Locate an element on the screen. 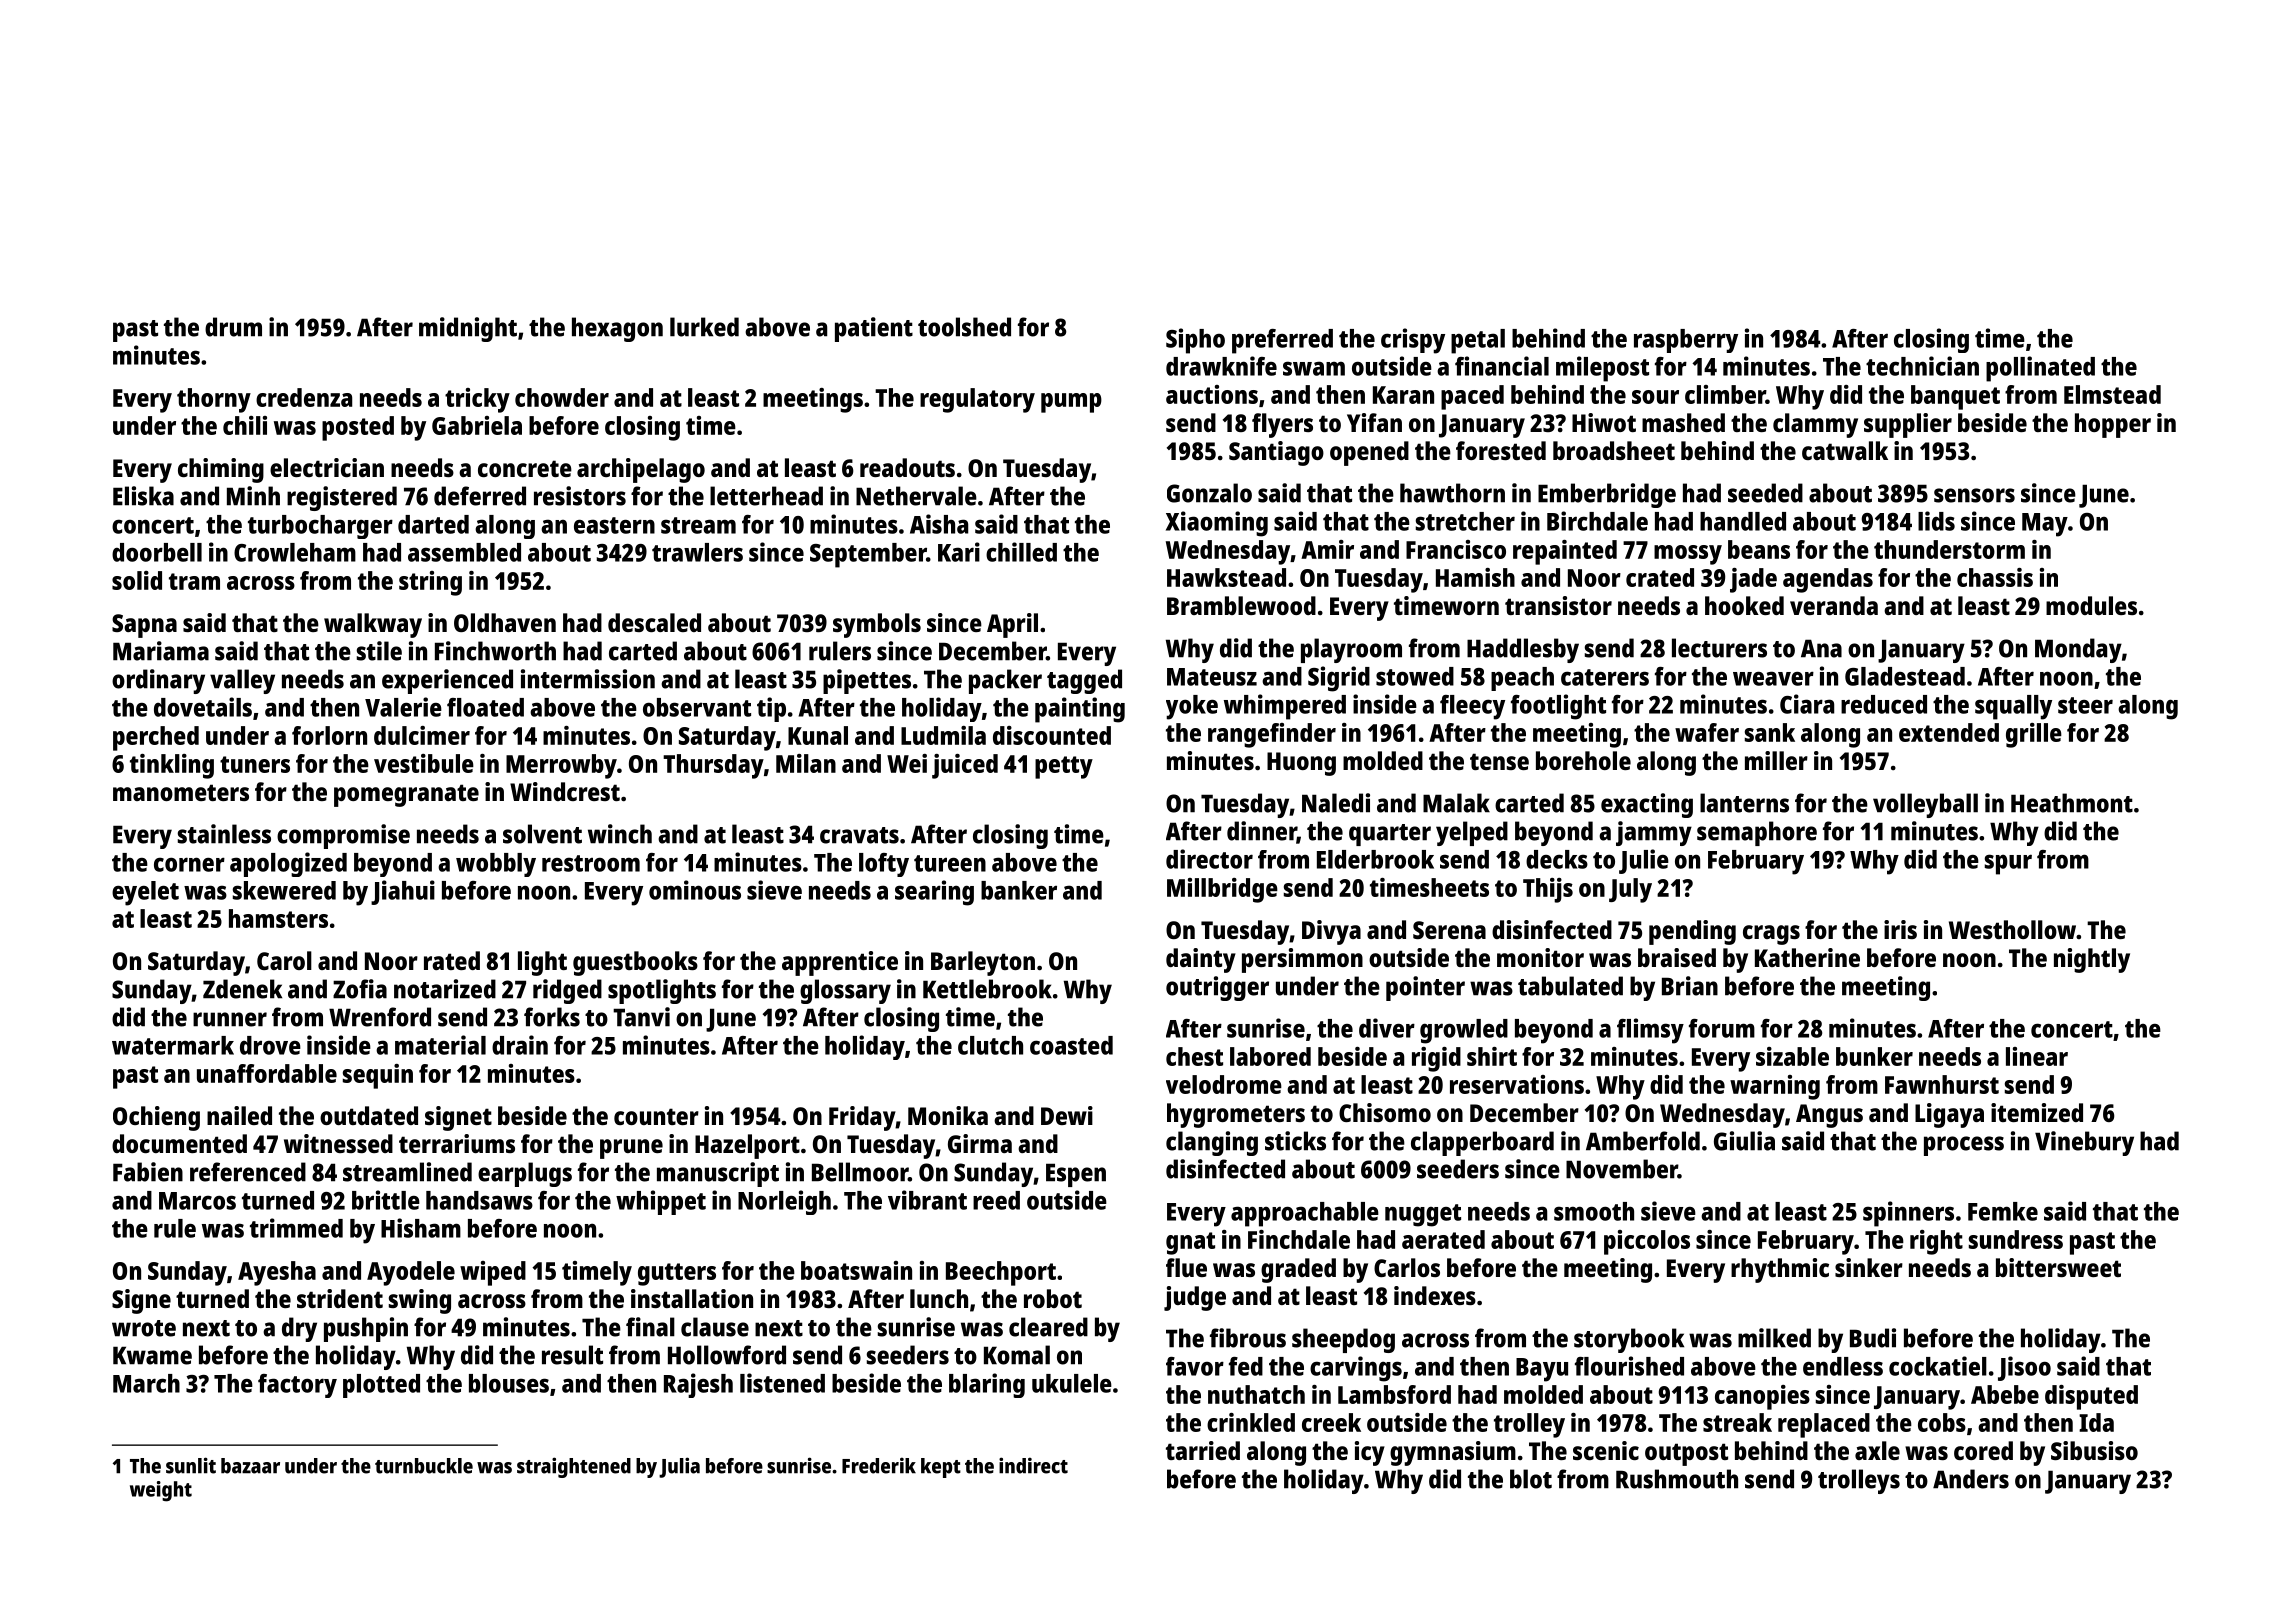  weaver is located at coordinates (1773, 678).
